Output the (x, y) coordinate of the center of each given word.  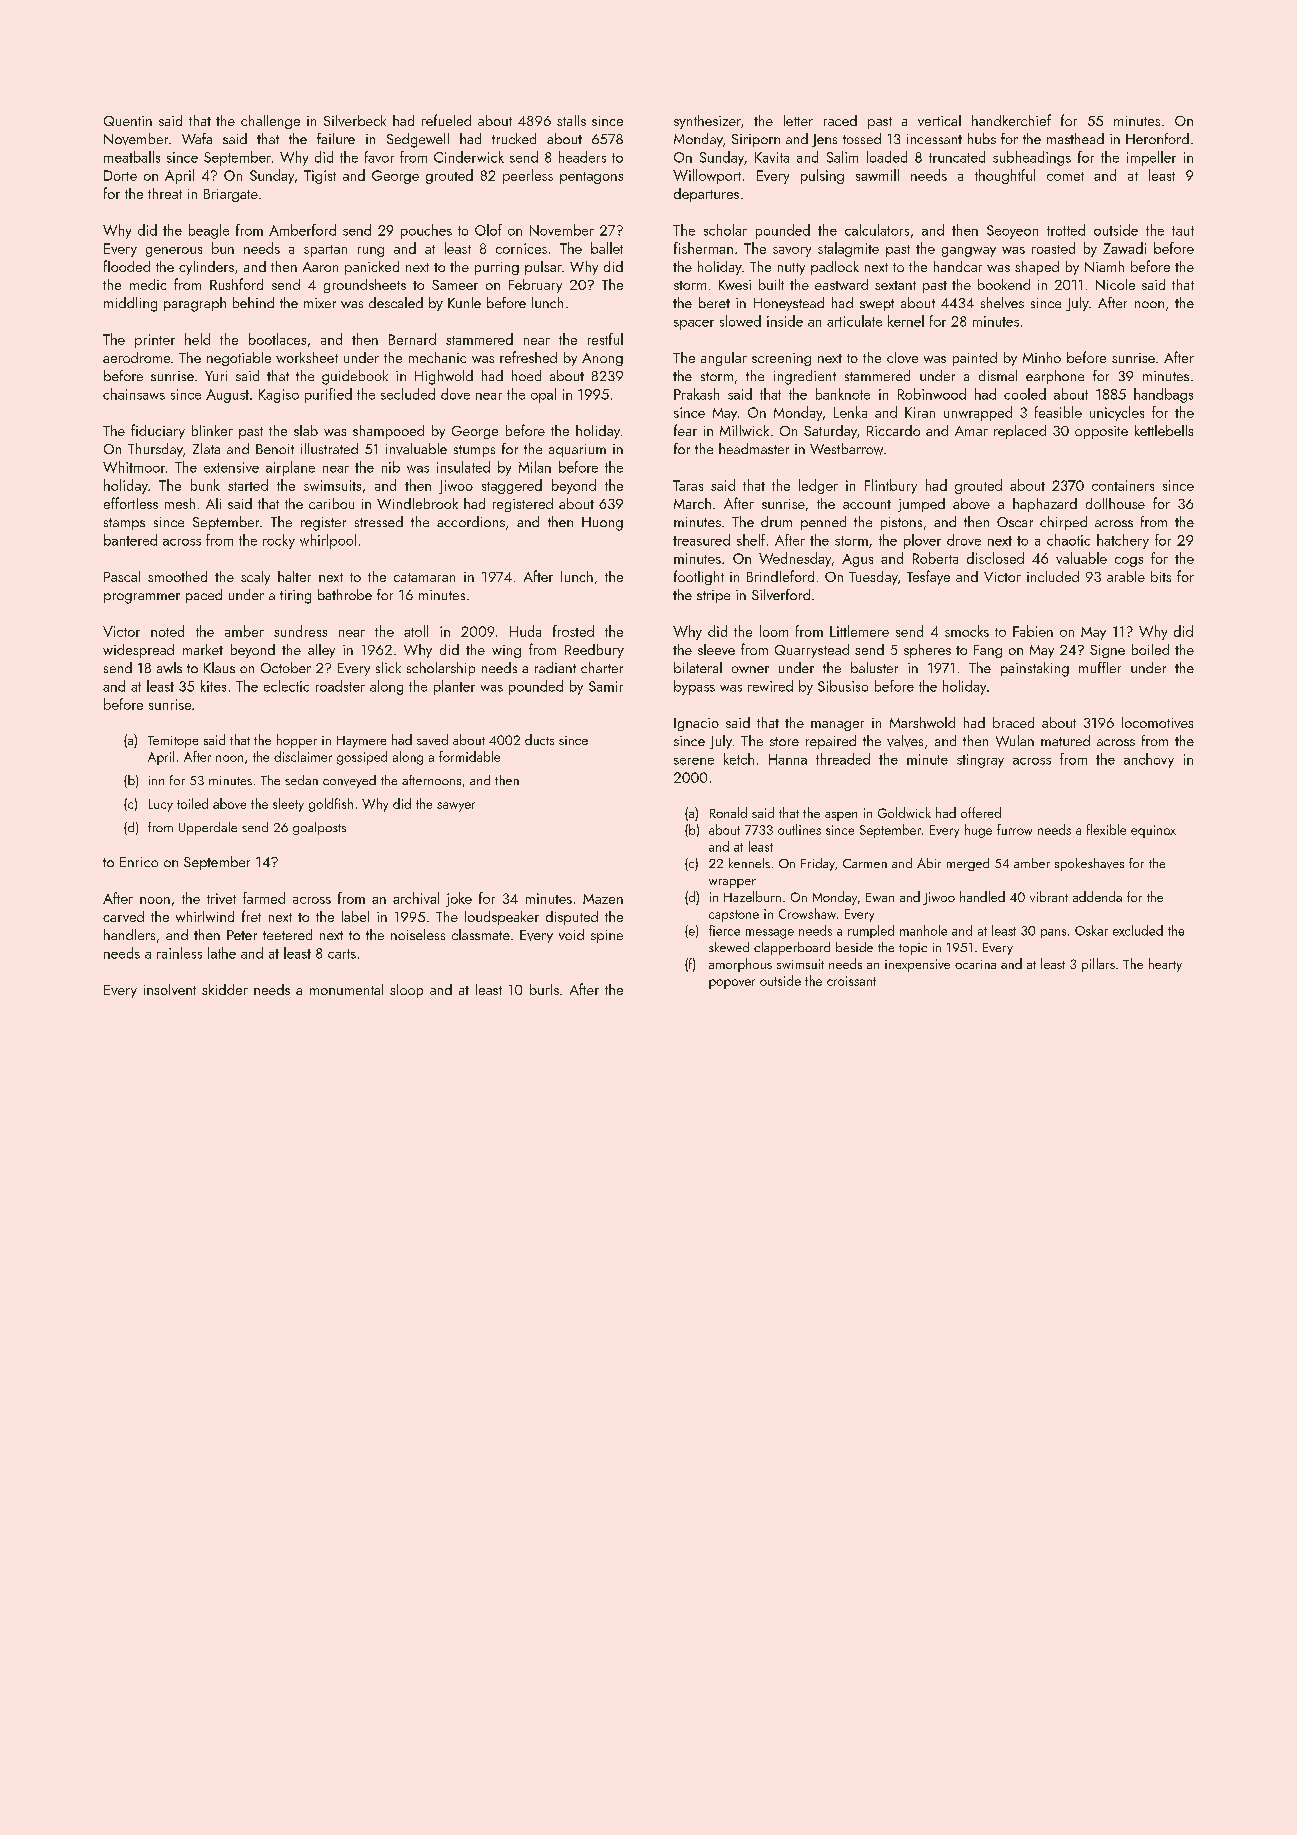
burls (544, 989)
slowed (740, 321)
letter (798, 120)
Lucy (161, 805)
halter (294, 576)
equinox (1153, 831)
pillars (1098, 965)
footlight (699, 577)
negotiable (239, 359)
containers (1123, 485)
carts (342, 954)
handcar (958, 266)
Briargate (231, 195)
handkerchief (1011, 120)
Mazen (603, 899)
